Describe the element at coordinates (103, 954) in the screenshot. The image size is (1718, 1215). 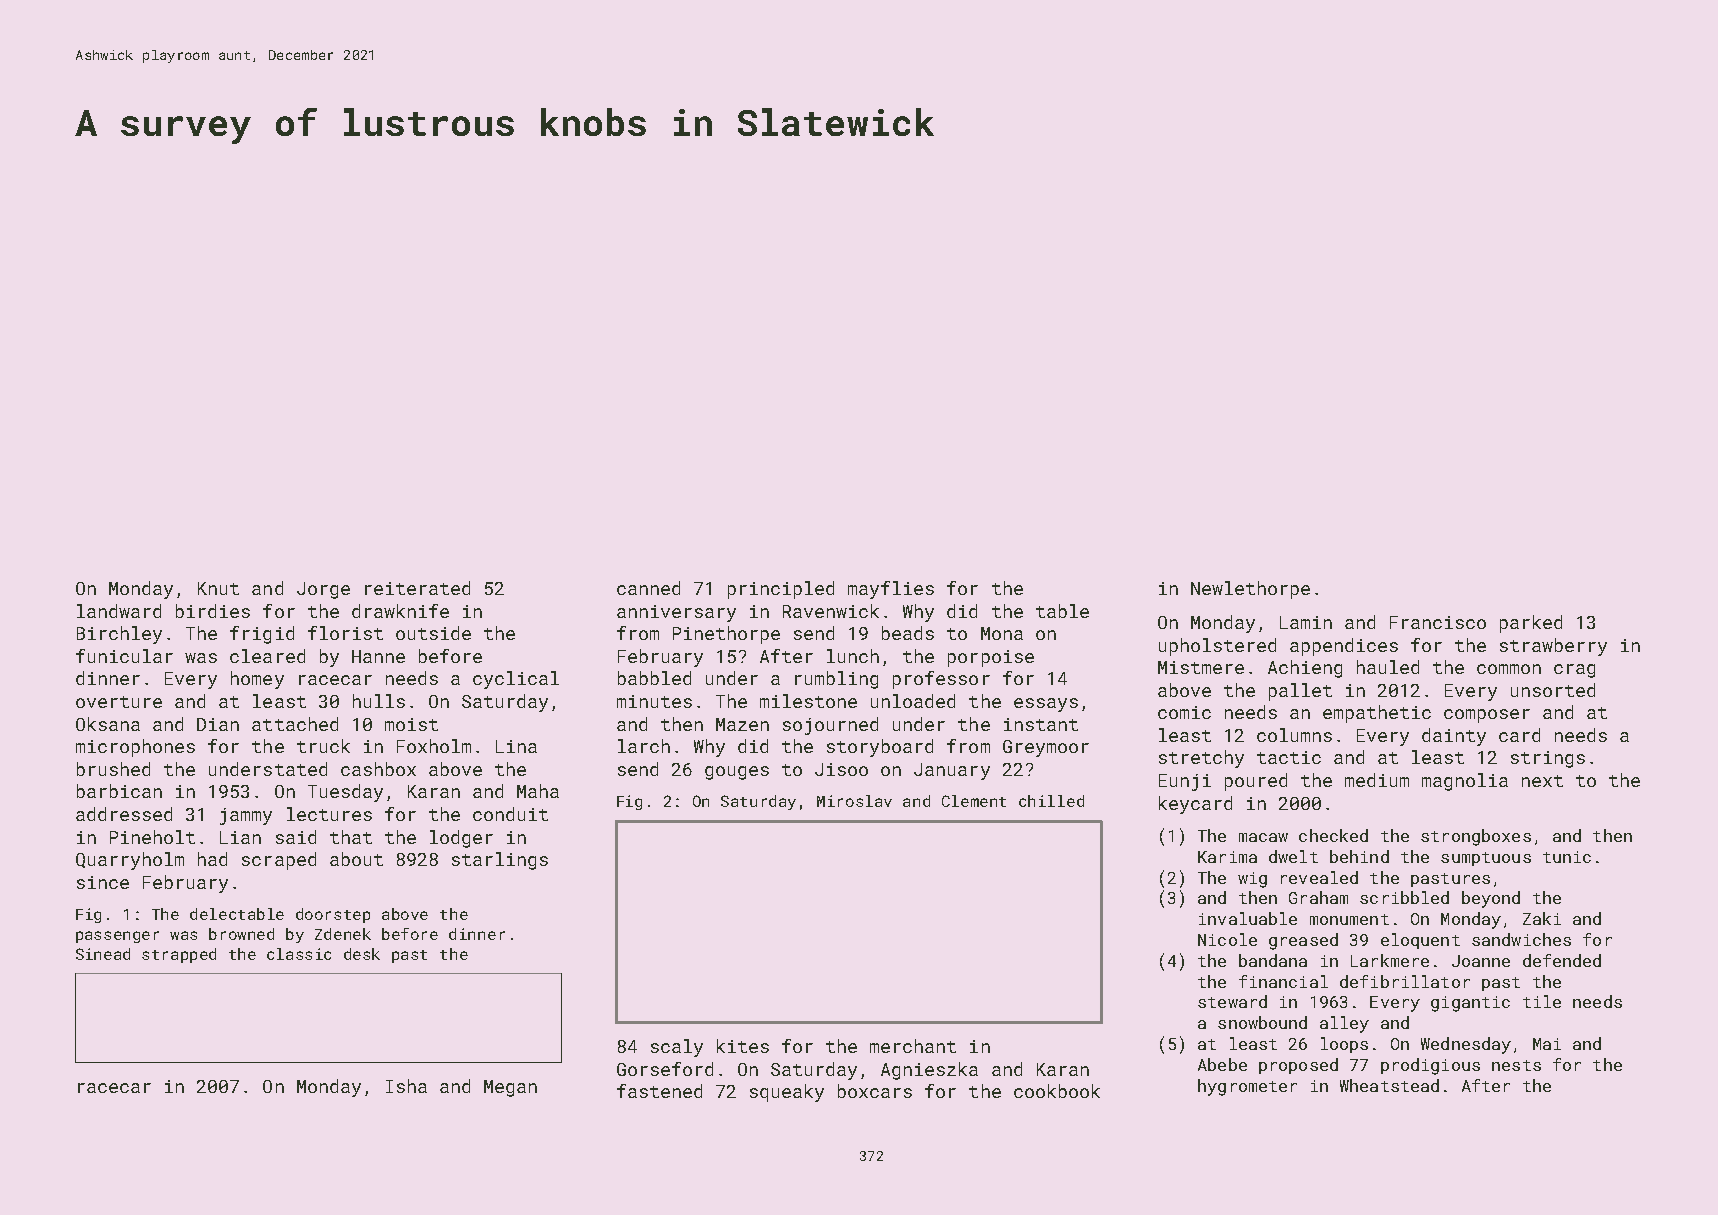
I see `Sinead` at that location.
